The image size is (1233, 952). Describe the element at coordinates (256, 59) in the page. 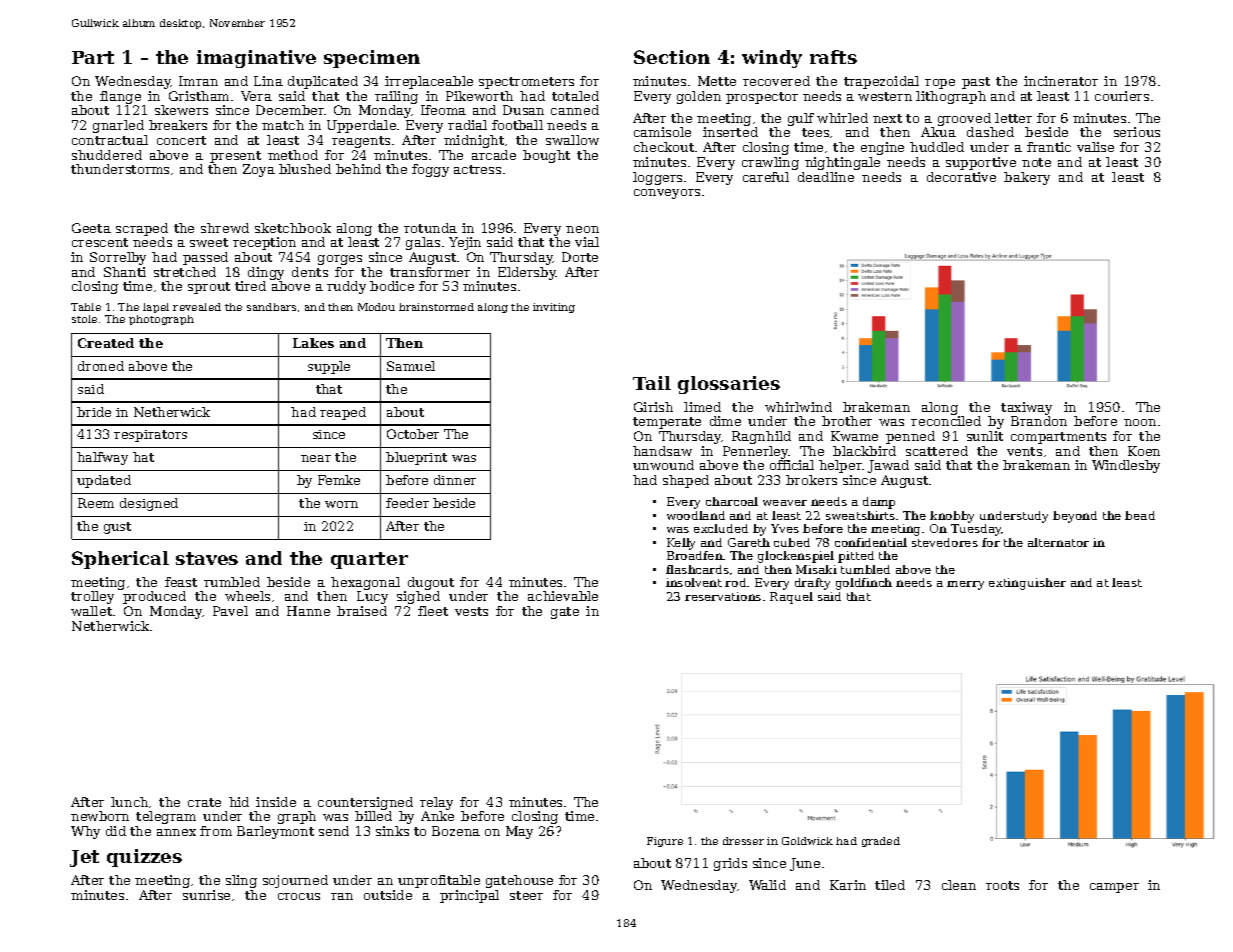

I see `imaginative` at that location.
